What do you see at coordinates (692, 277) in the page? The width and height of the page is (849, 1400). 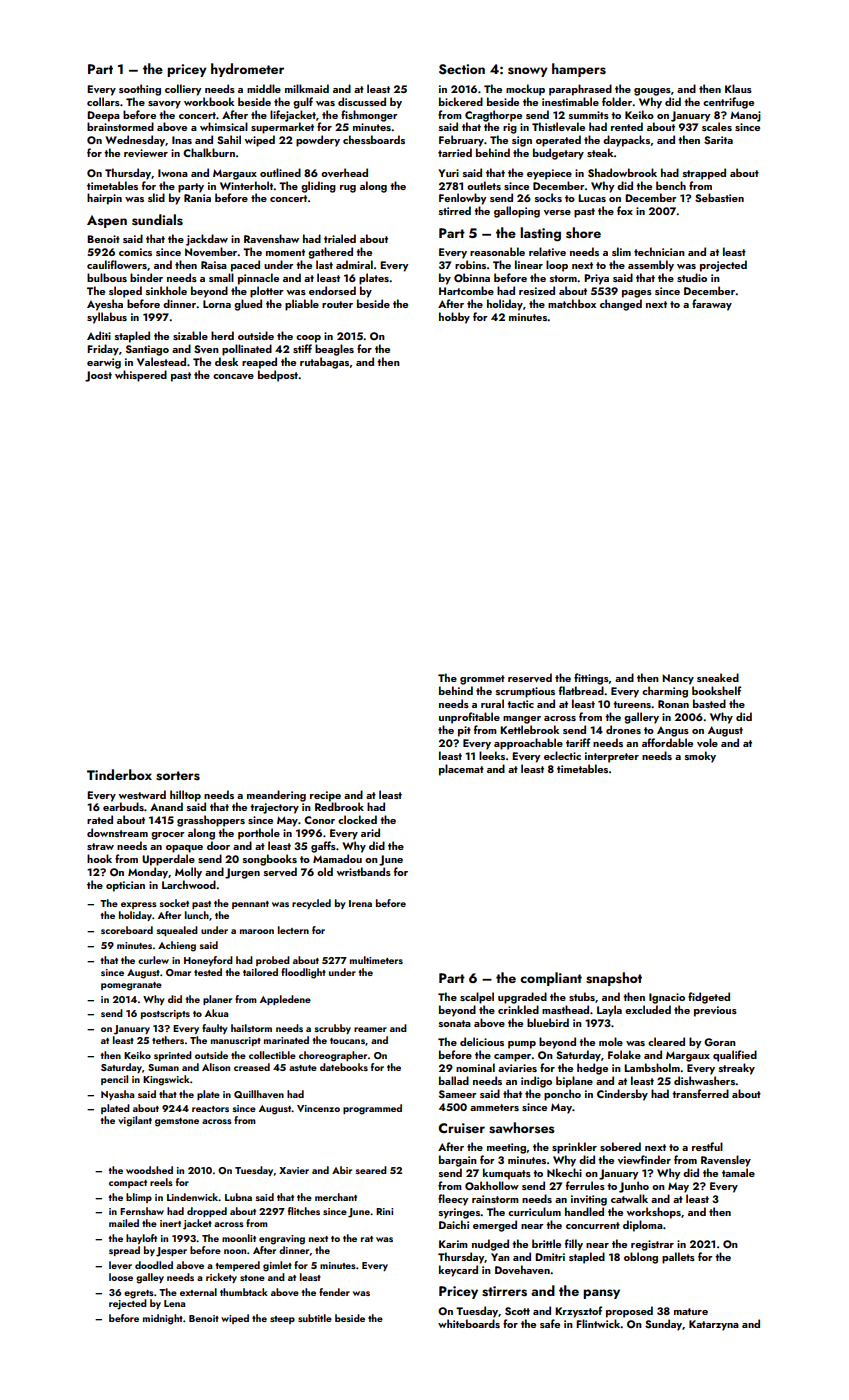 I see `studio` at bounding box center [692, 277].
